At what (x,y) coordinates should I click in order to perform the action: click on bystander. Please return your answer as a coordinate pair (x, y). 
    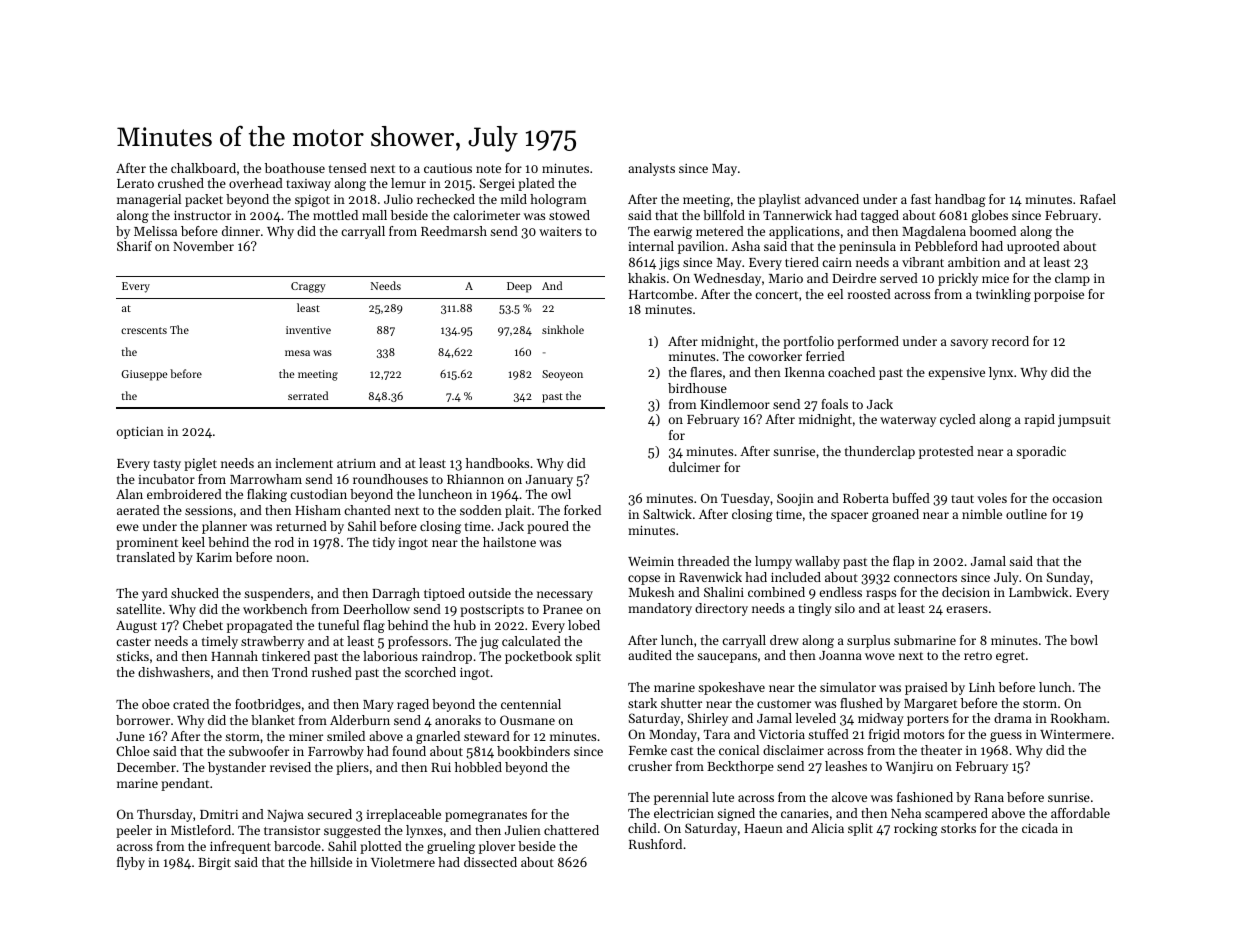
    Looking at the image, I should click on (237, 768).
